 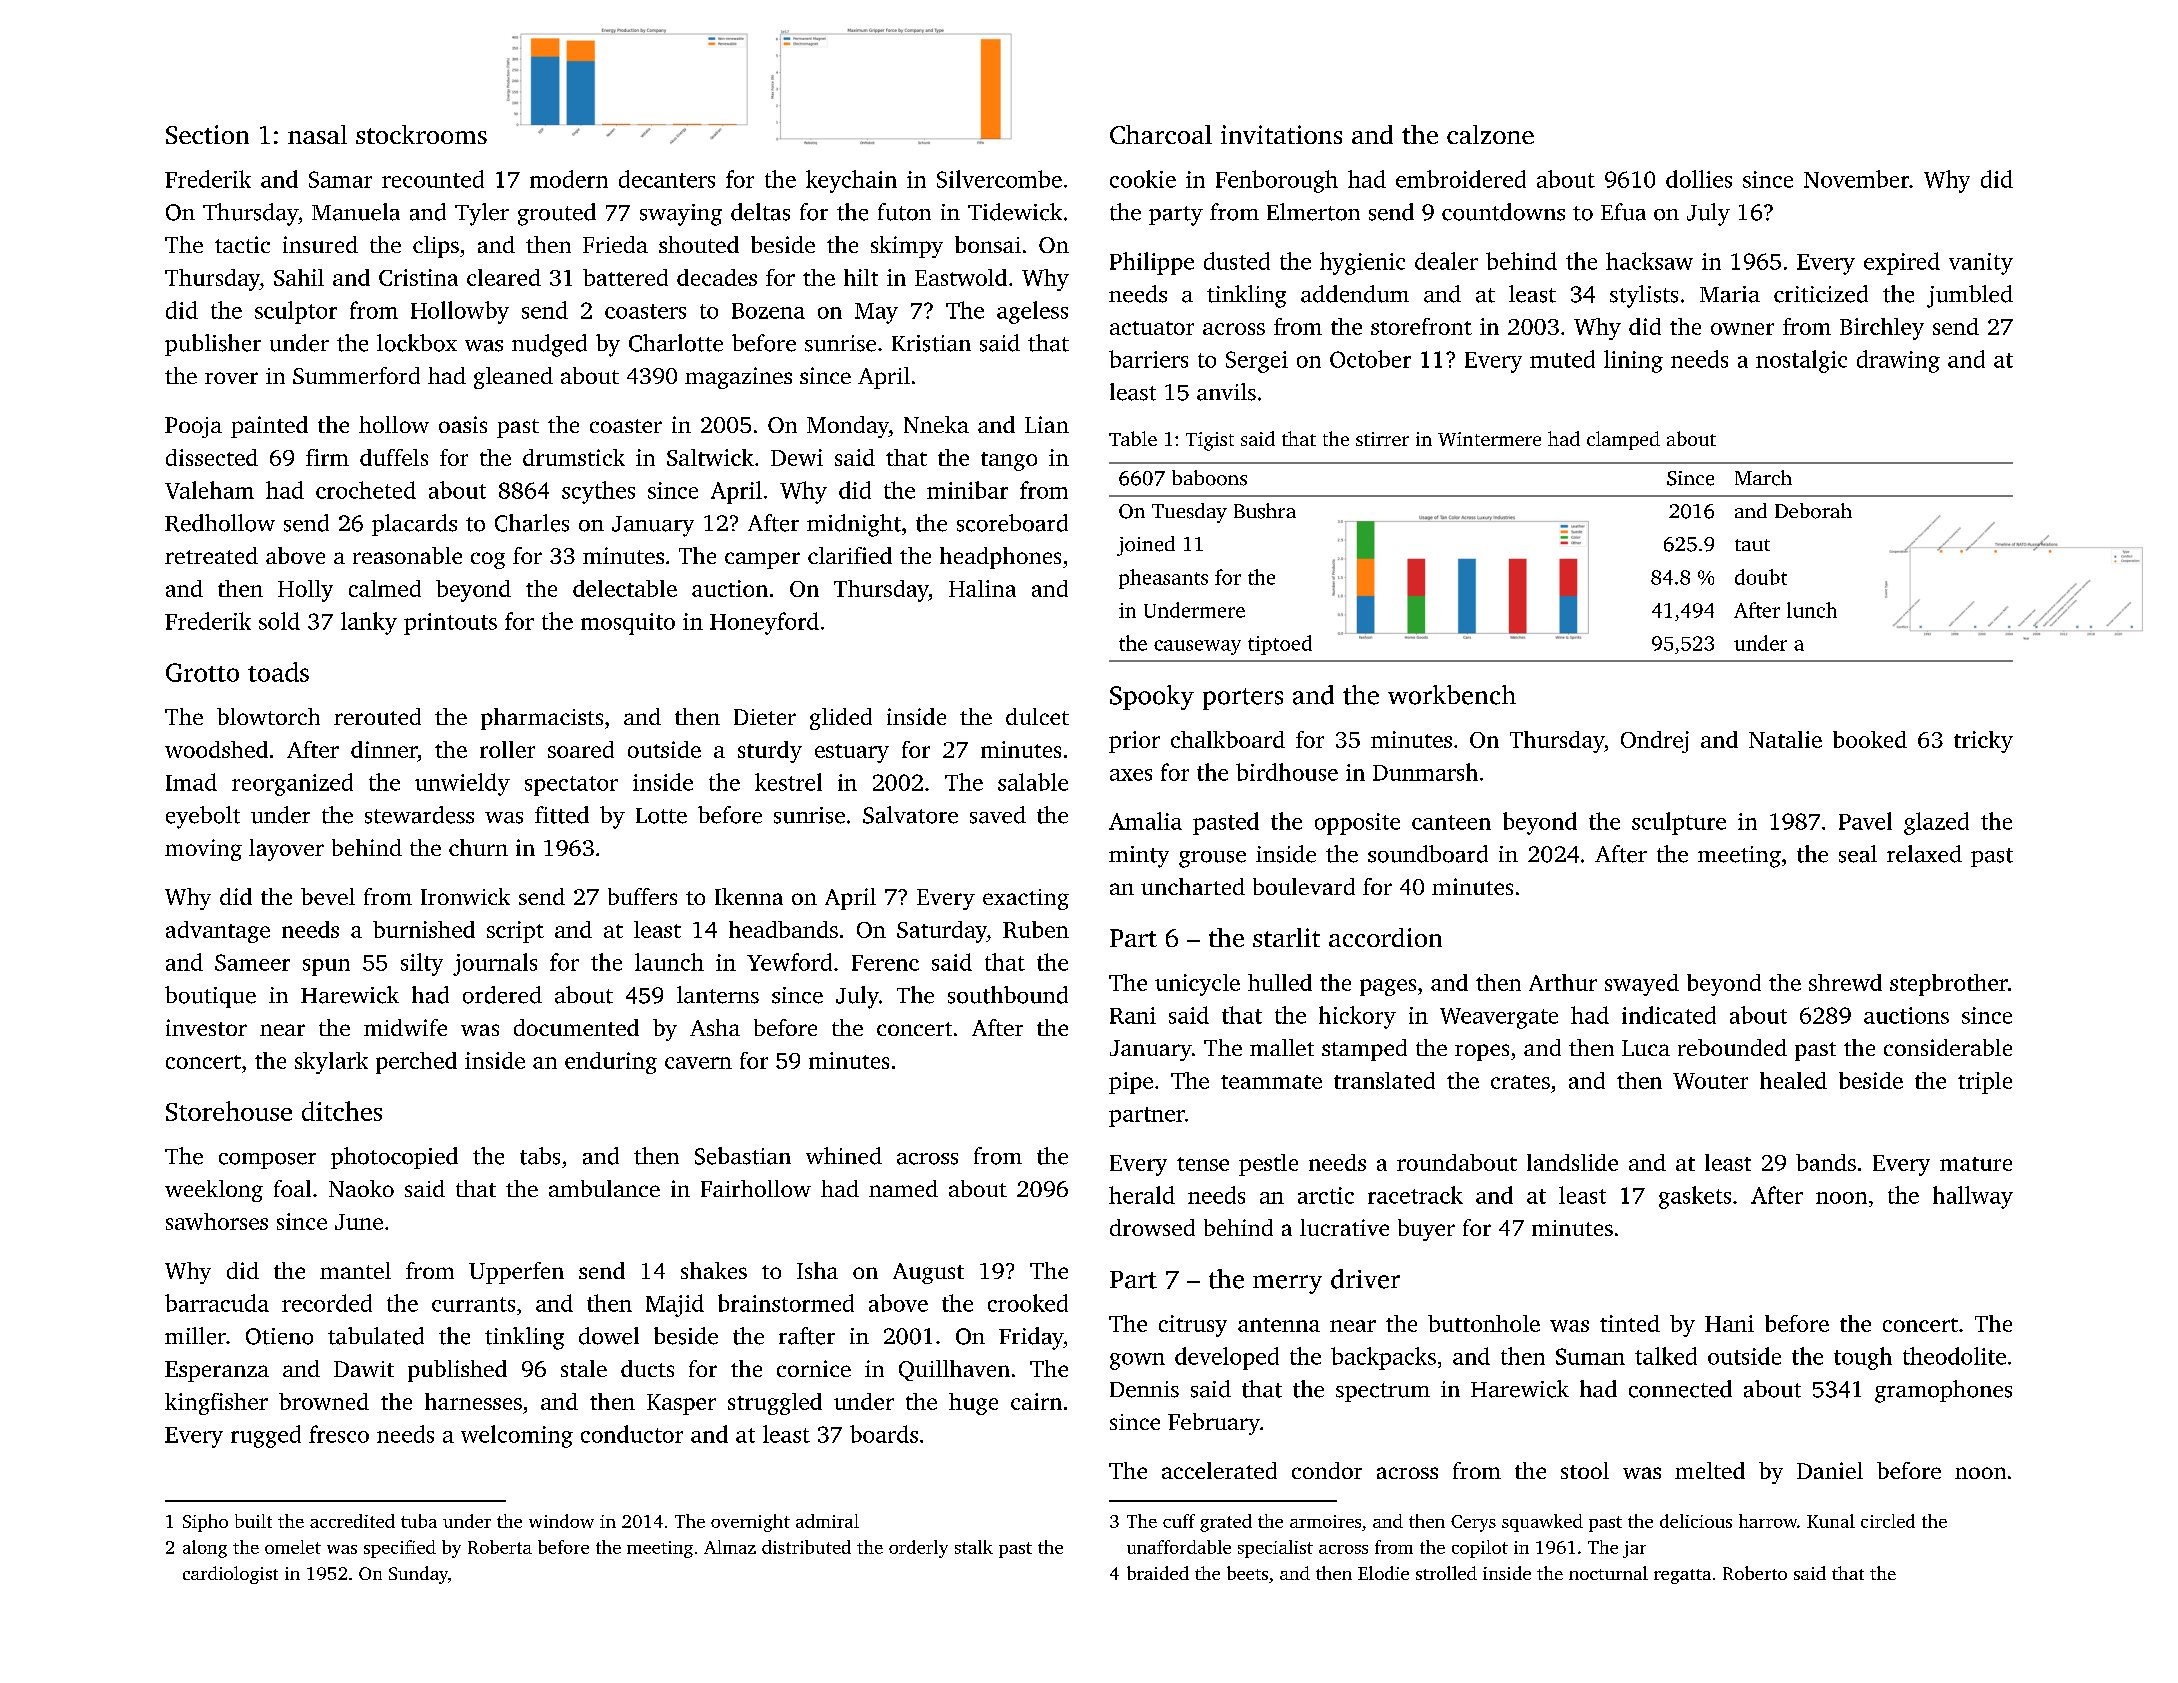 I want to click on specified, so click(x=400, y=1549).
